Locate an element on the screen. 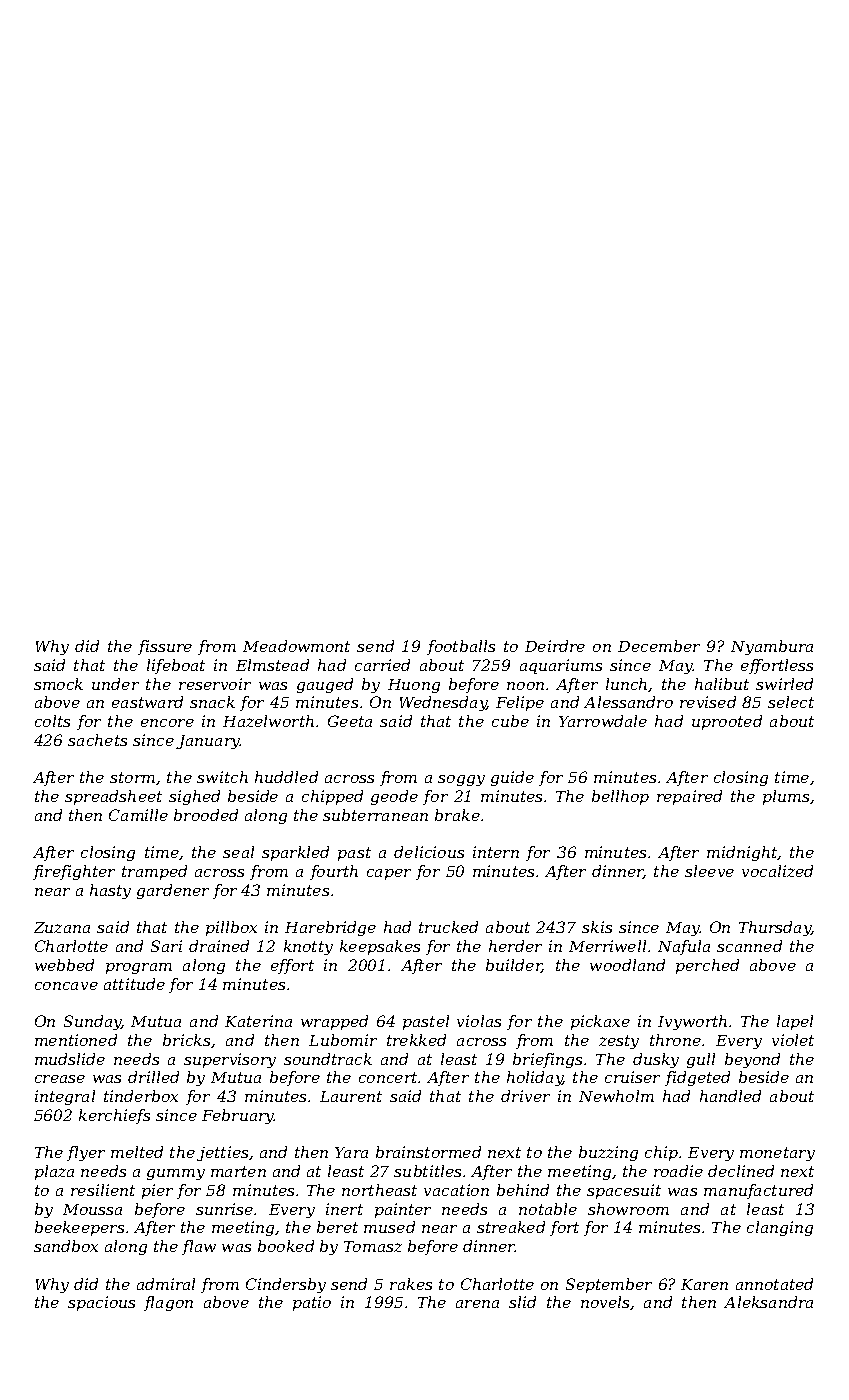 The width and height of the screenshot is (849, 1400). streaked is located at coordinates (511, 1227).
